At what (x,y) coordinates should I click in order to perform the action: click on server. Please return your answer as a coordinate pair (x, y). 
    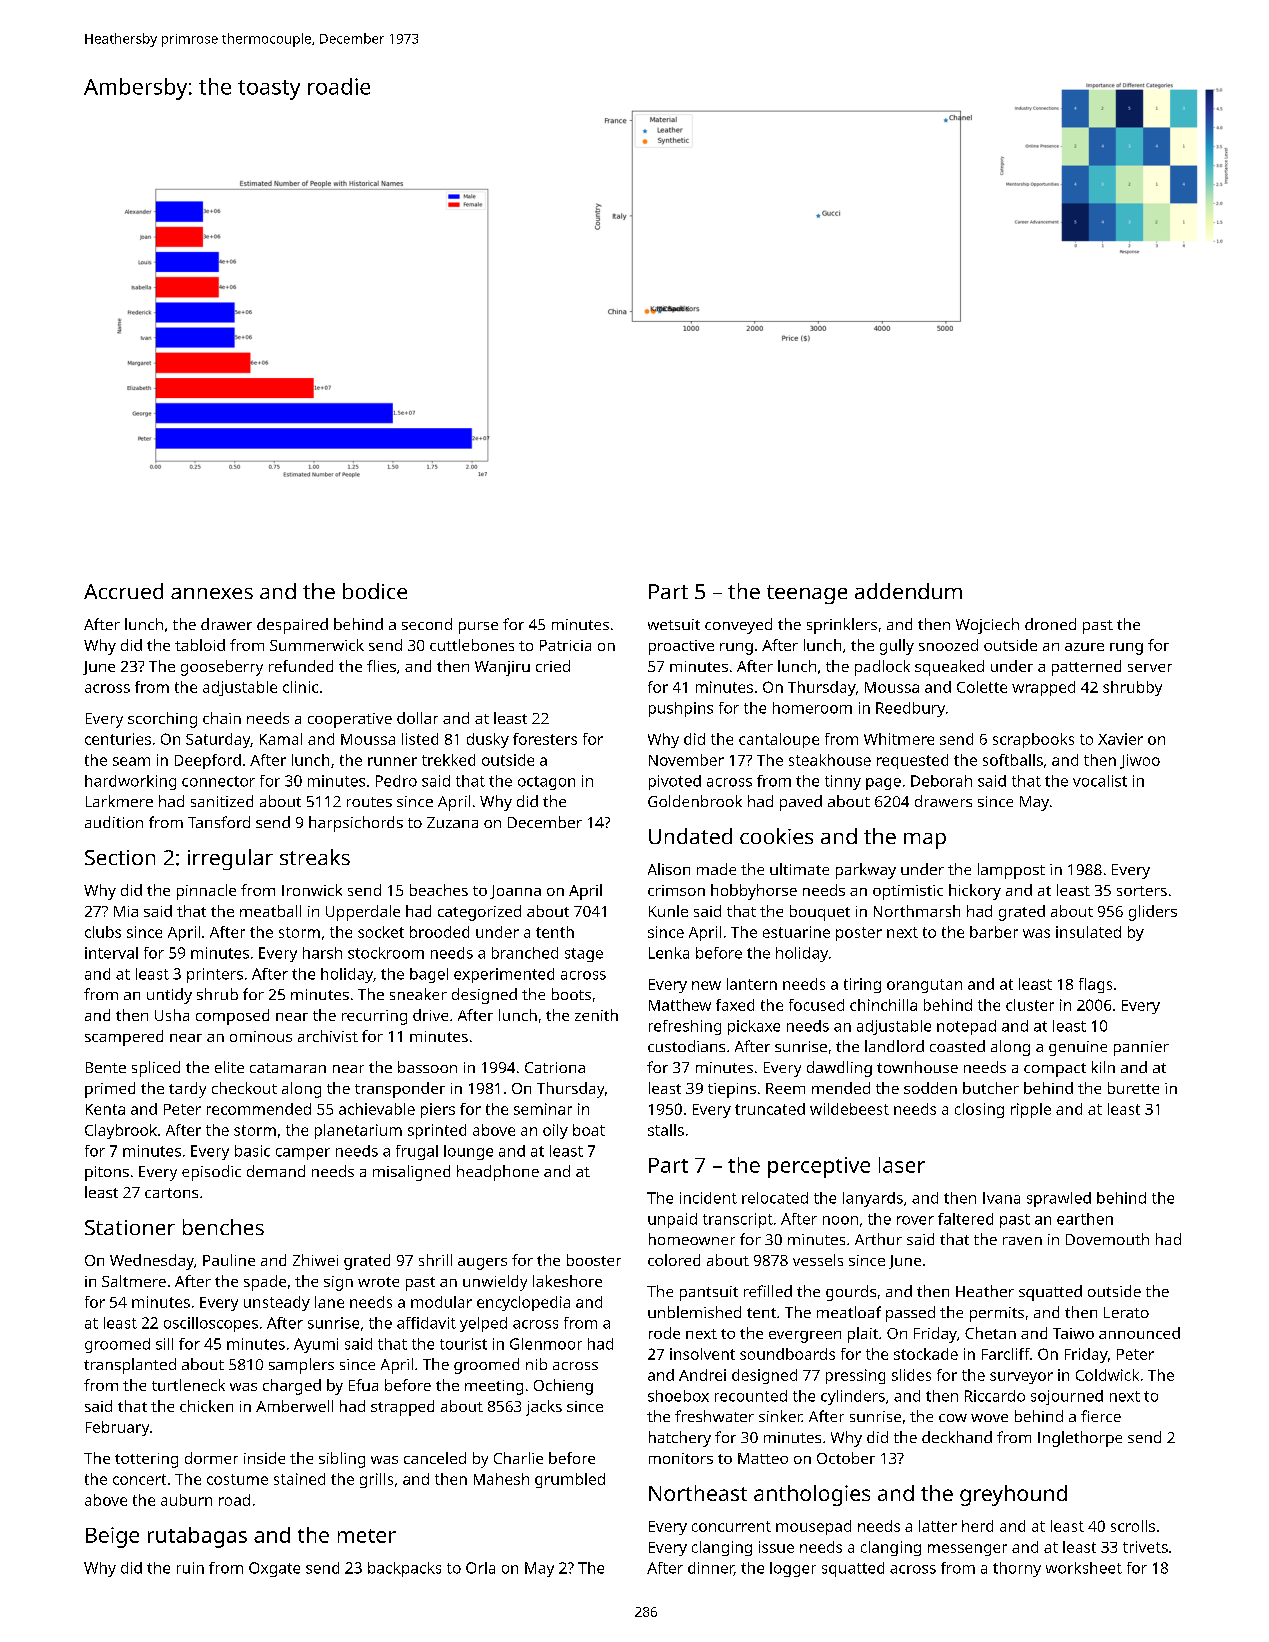
    Looking at the image, I should click on (1150, 668).
